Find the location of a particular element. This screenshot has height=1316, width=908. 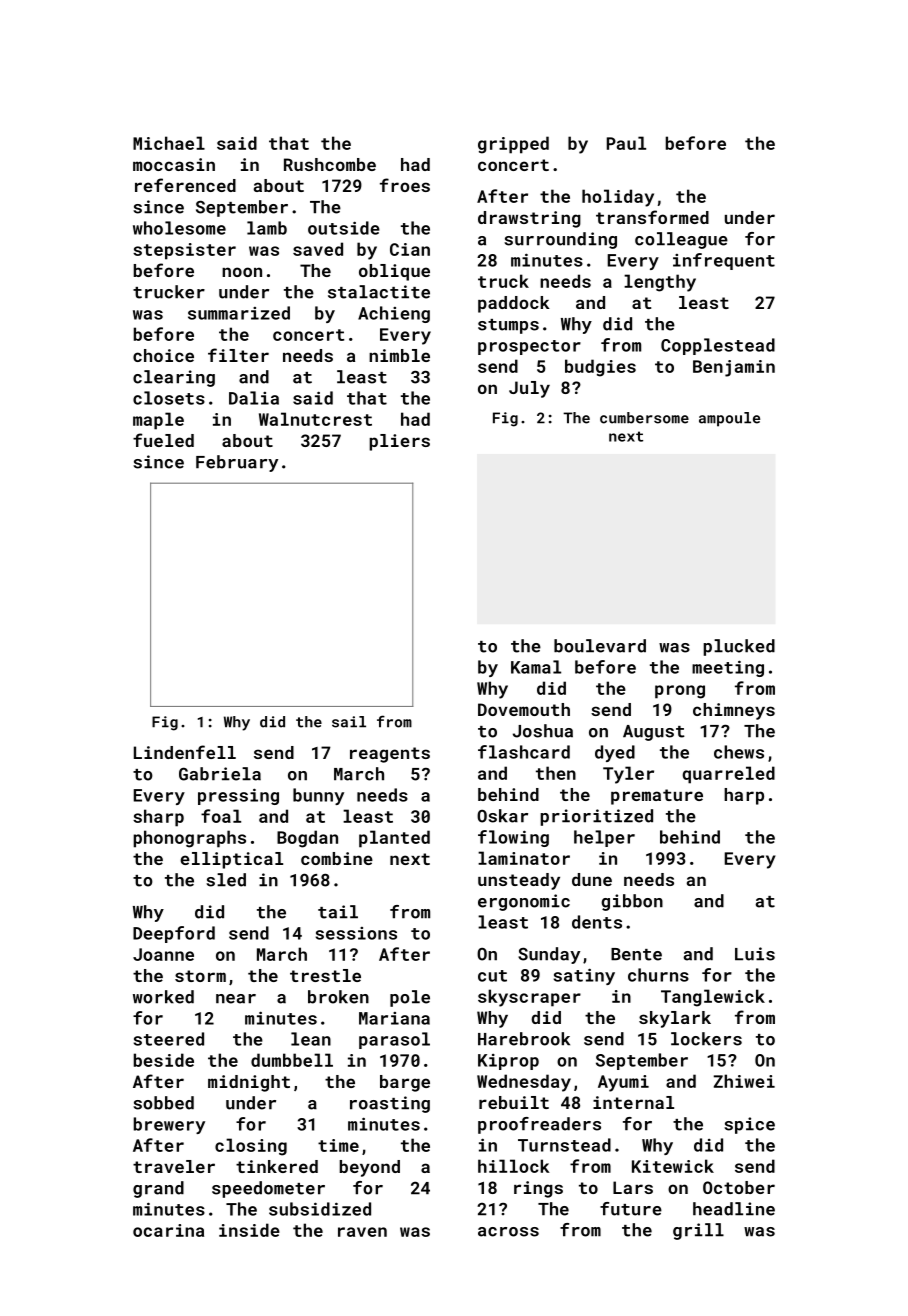

Rushcombe is located at coordinates (330, 164).
